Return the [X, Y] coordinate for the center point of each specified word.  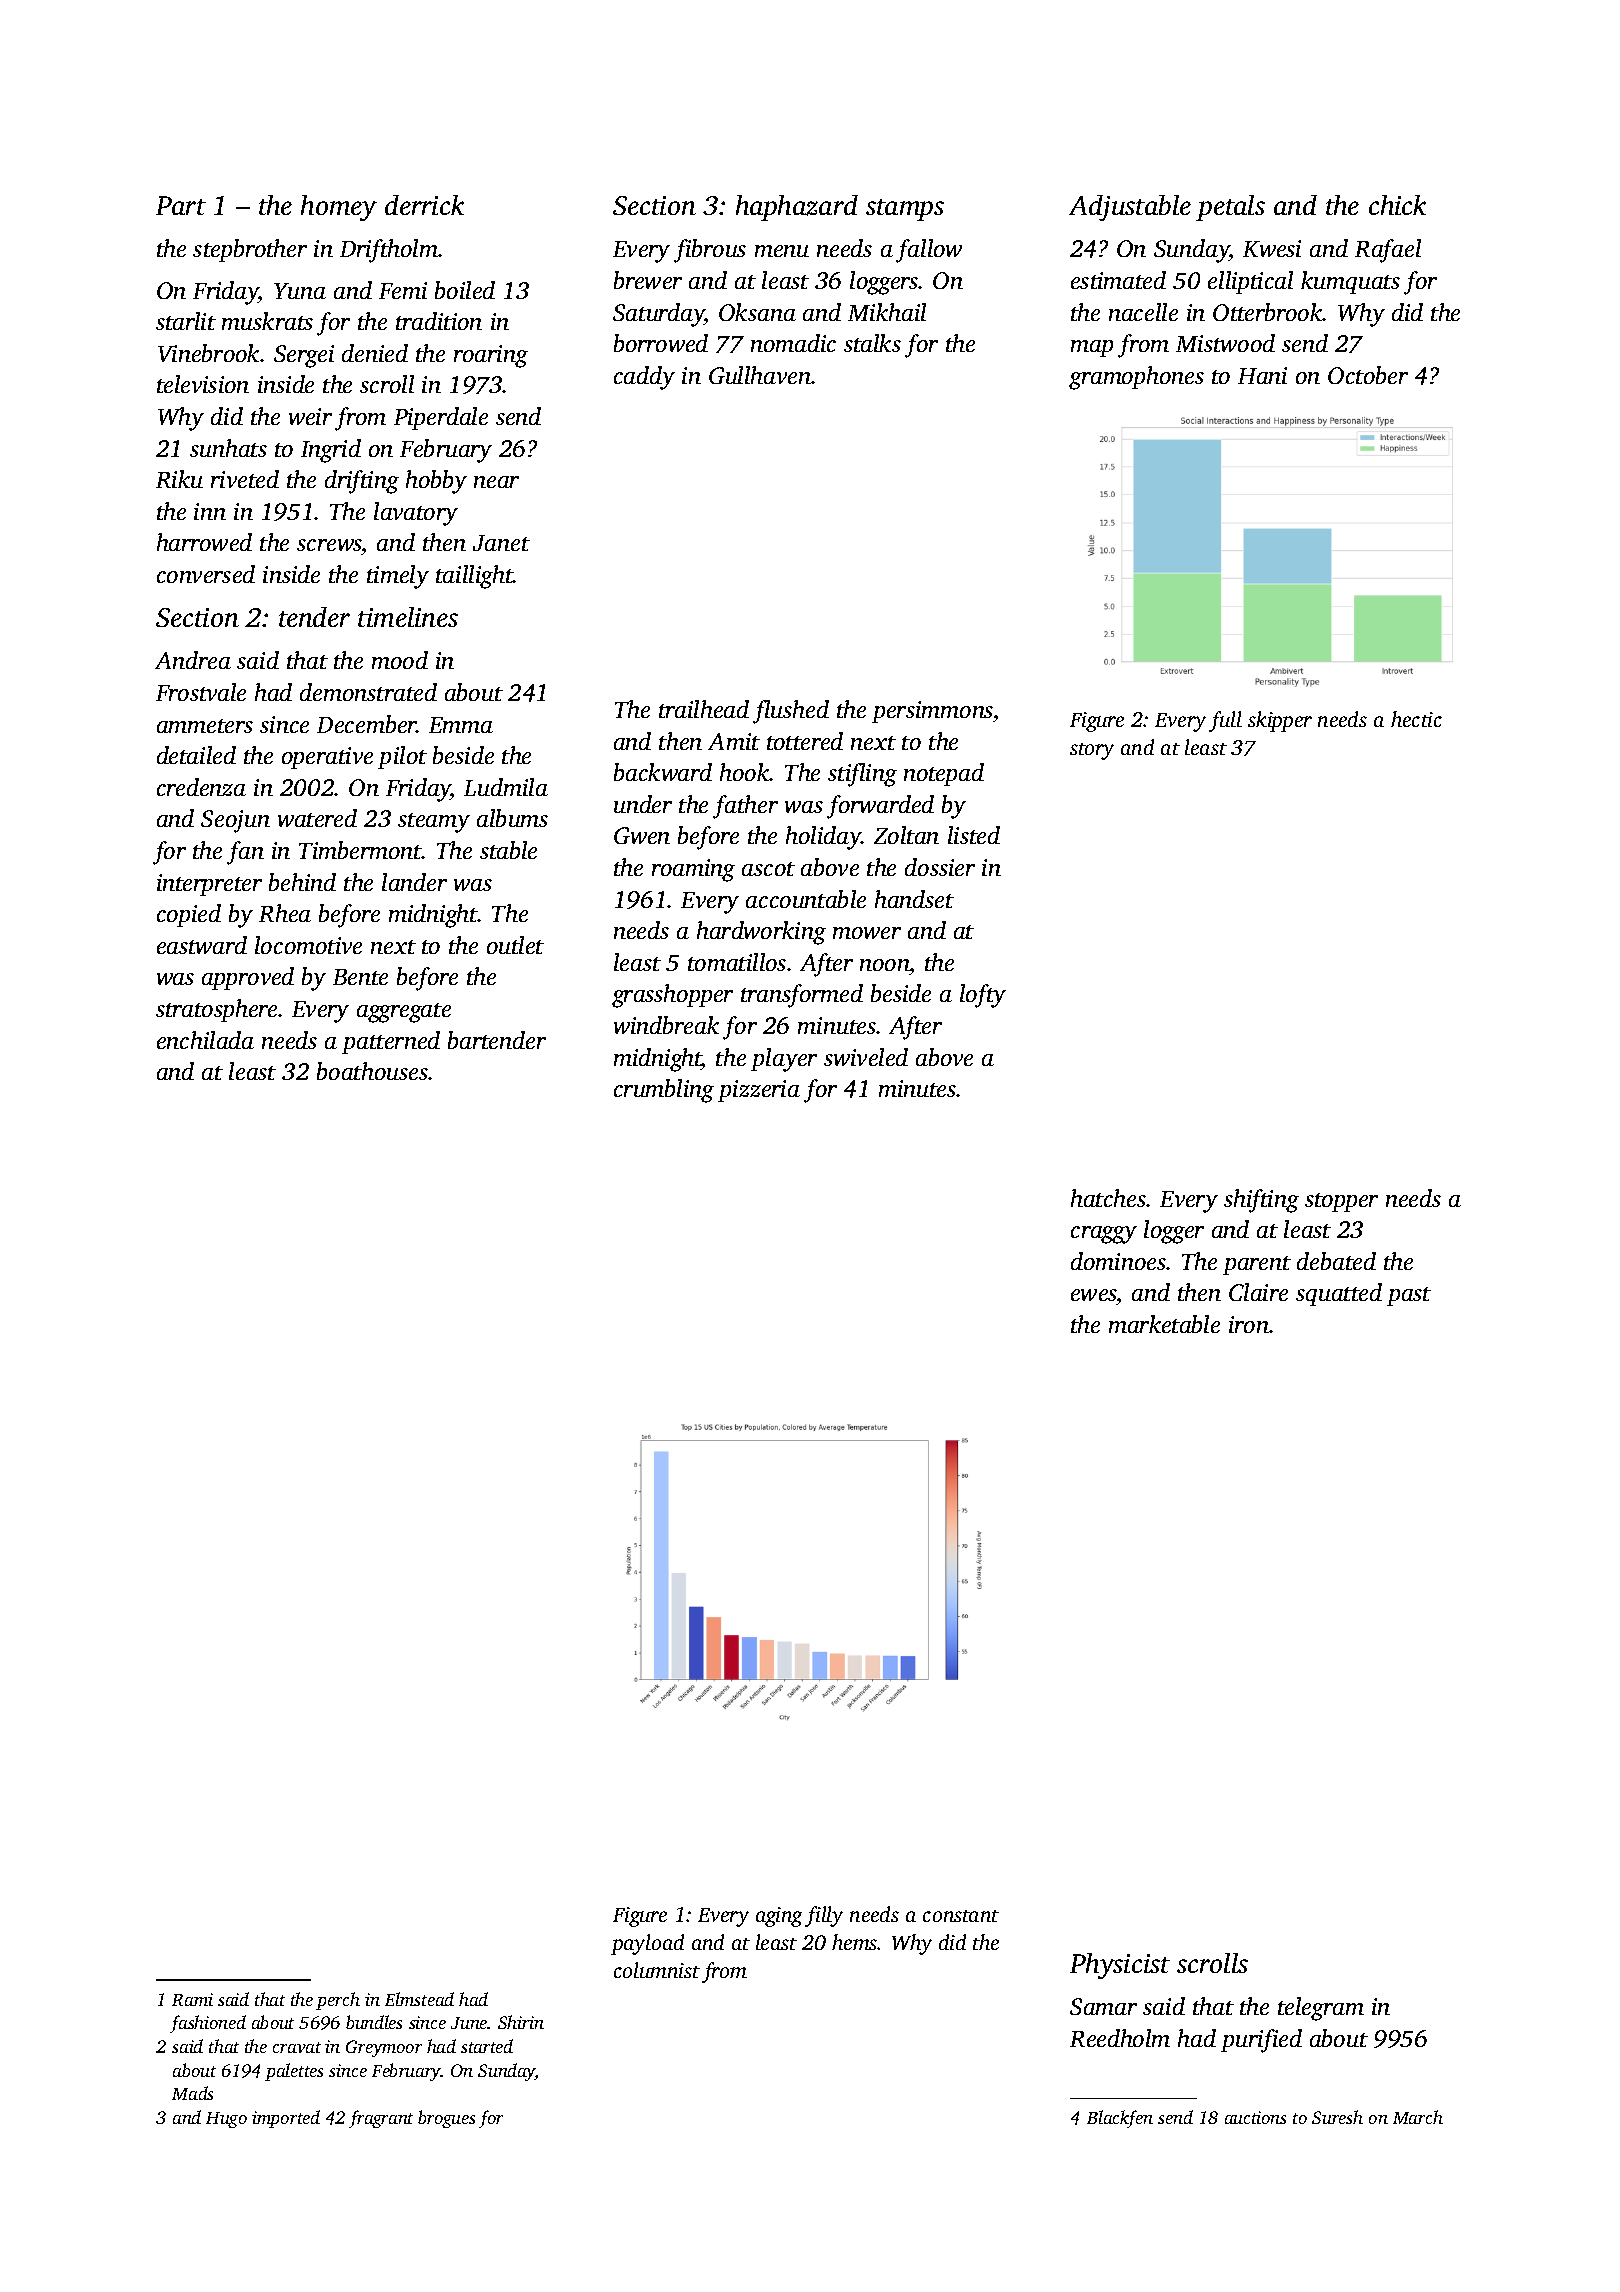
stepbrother [250, 250]
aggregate [404, 1013]
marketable [1164, 1324]
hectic [1416, 719]
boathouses [372, 1071]
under [643, 804]
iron [1249, 1324]
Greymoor [384, 2048]
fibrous [710, 251]
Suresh [1337, 2117]
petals [1230, 208]
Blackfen [1120, 2119]
